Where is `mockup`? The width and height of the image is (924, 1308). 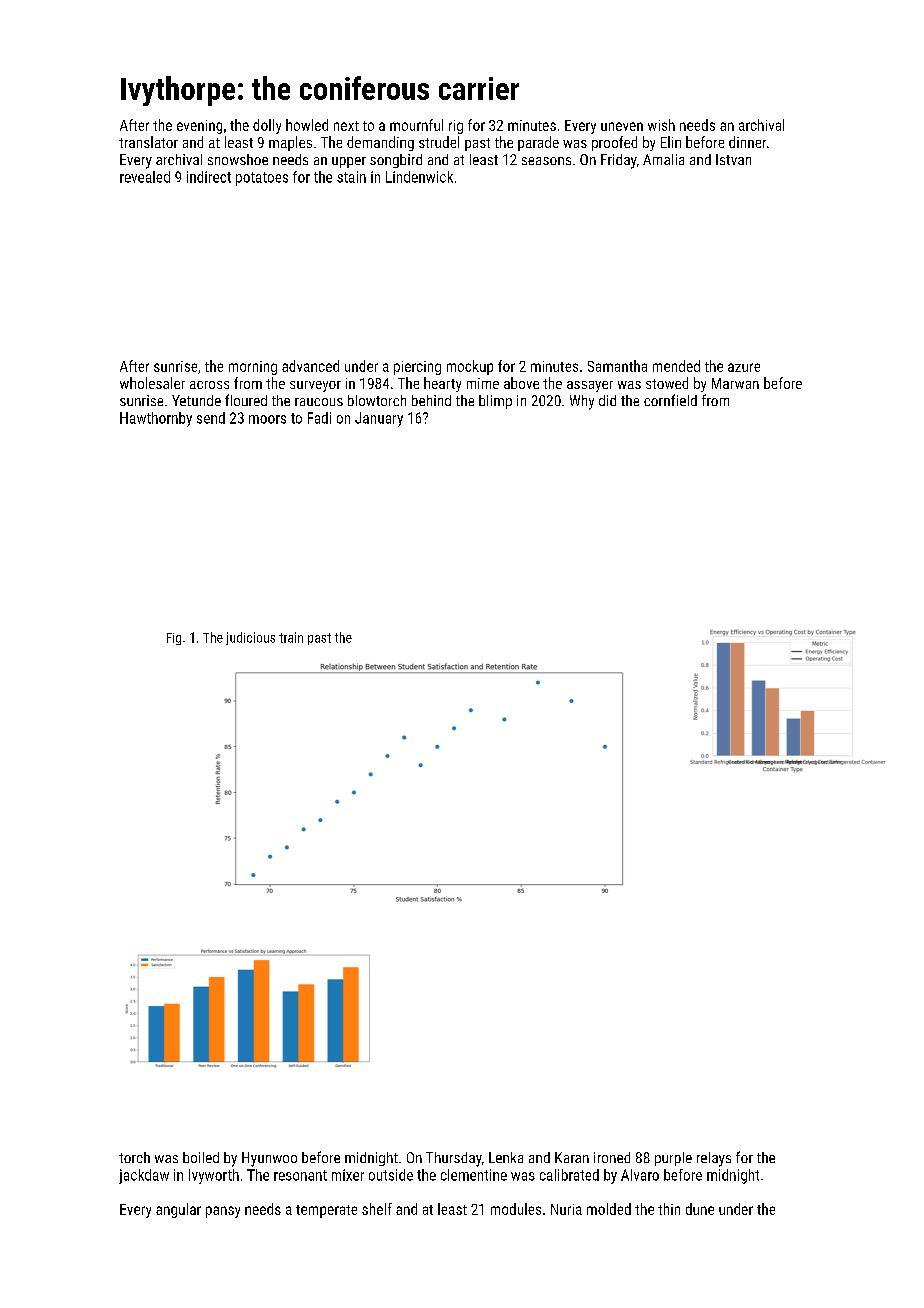
mockup is located at coordinates (470, 367).
